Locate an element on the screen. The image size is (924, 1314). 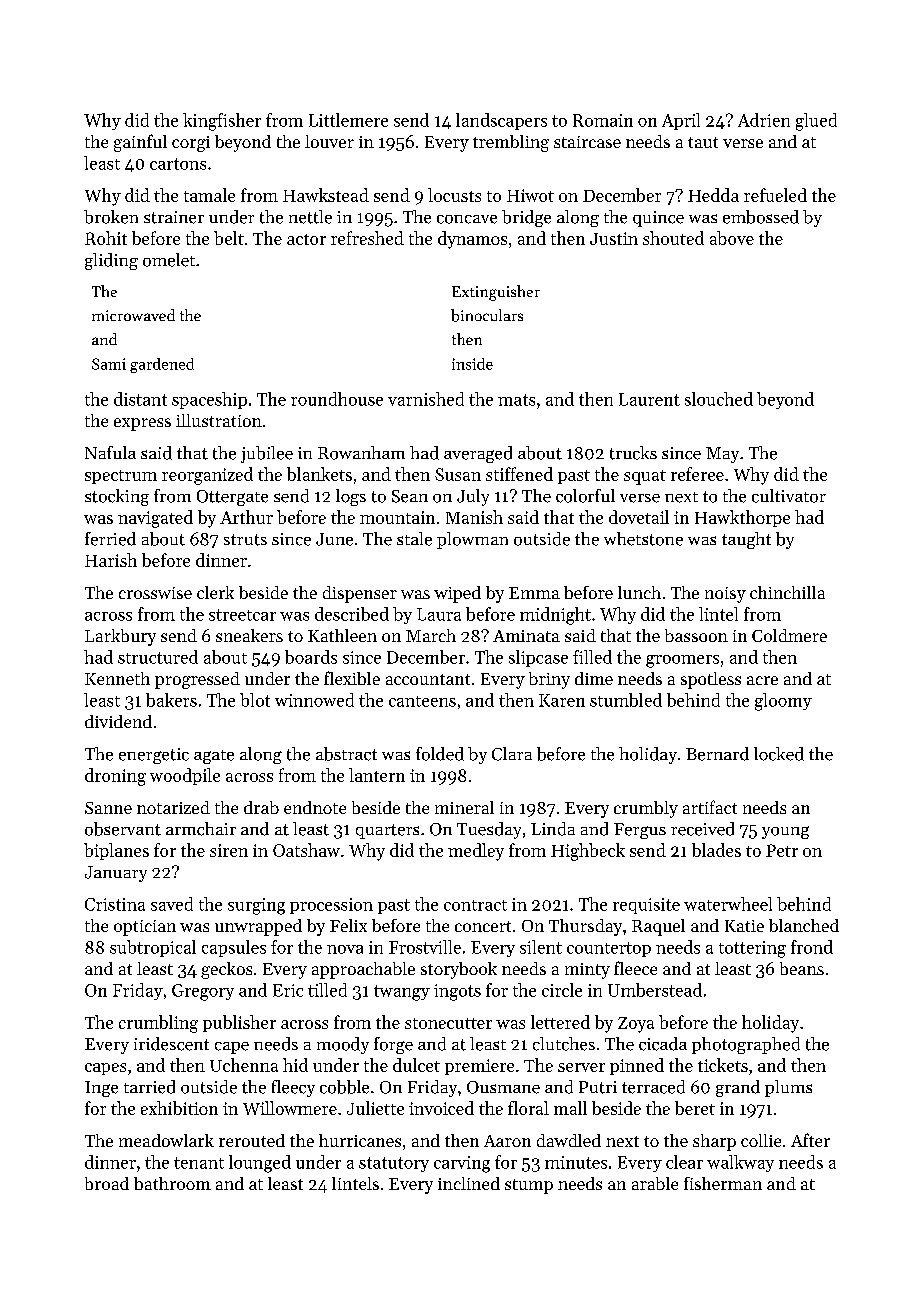
Uchenna is located at coordinates (244, 1065).
